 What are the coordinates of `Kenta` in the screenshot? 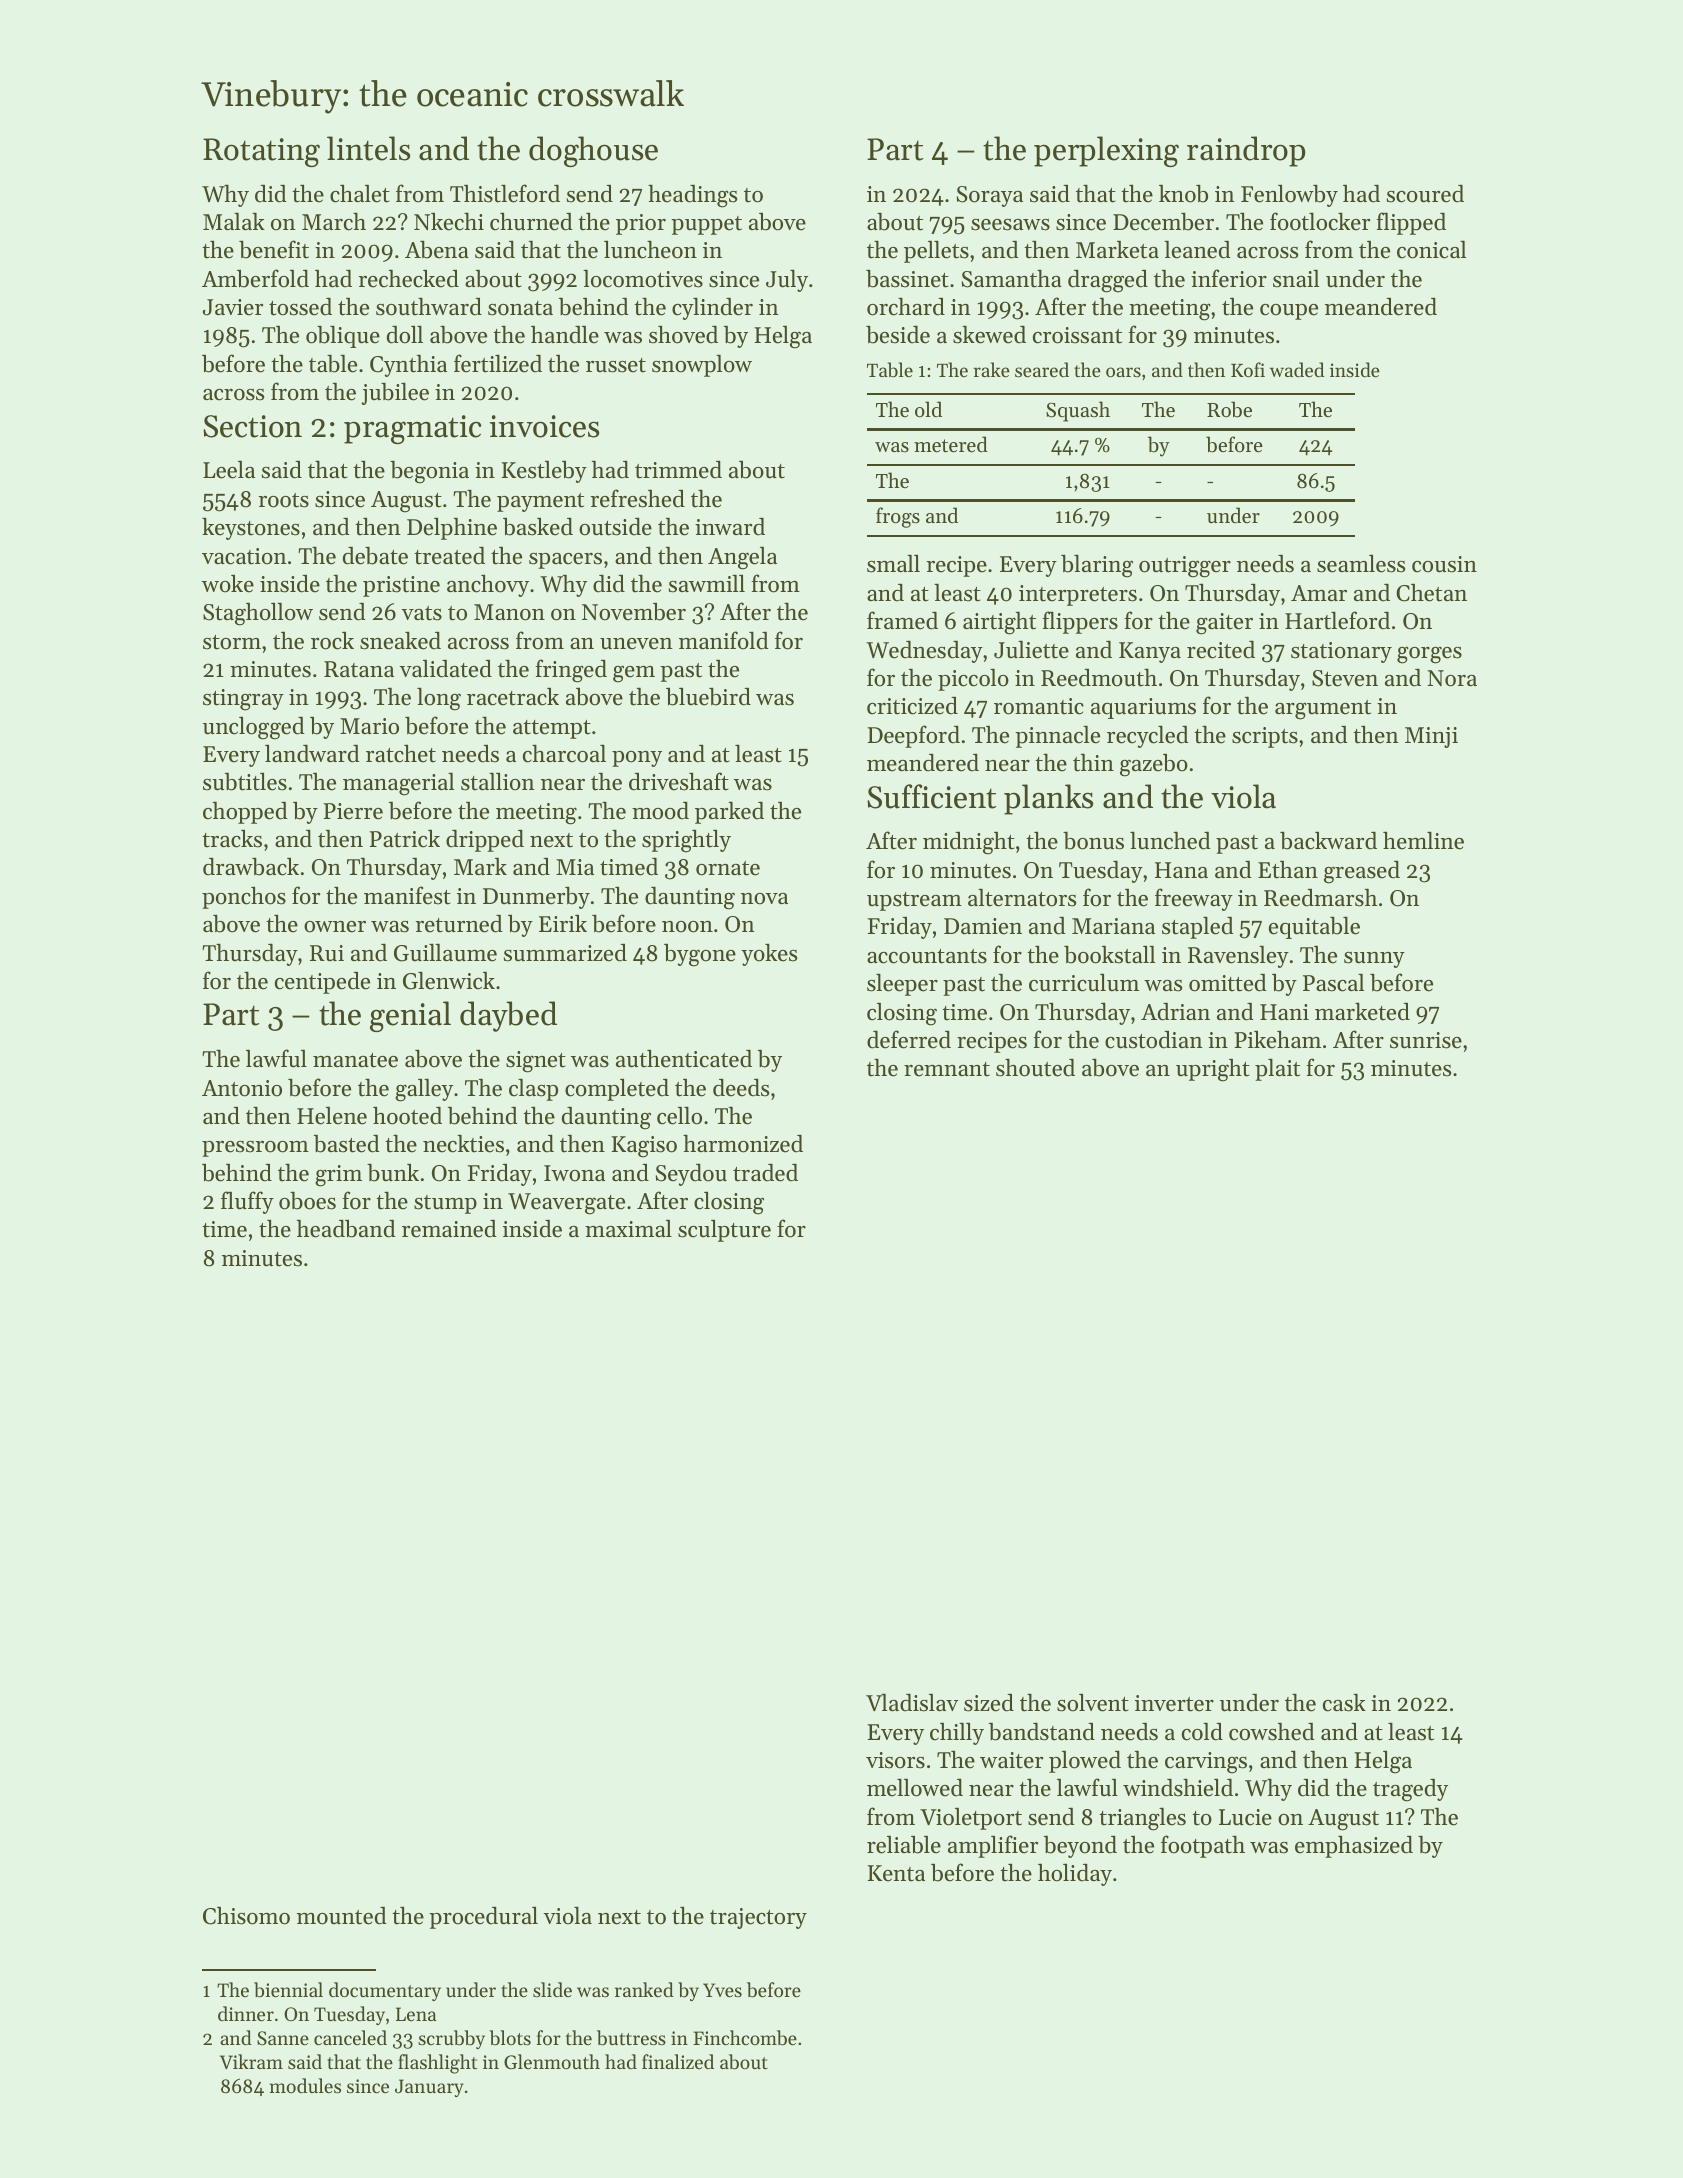 It's located at (896, 1873).
